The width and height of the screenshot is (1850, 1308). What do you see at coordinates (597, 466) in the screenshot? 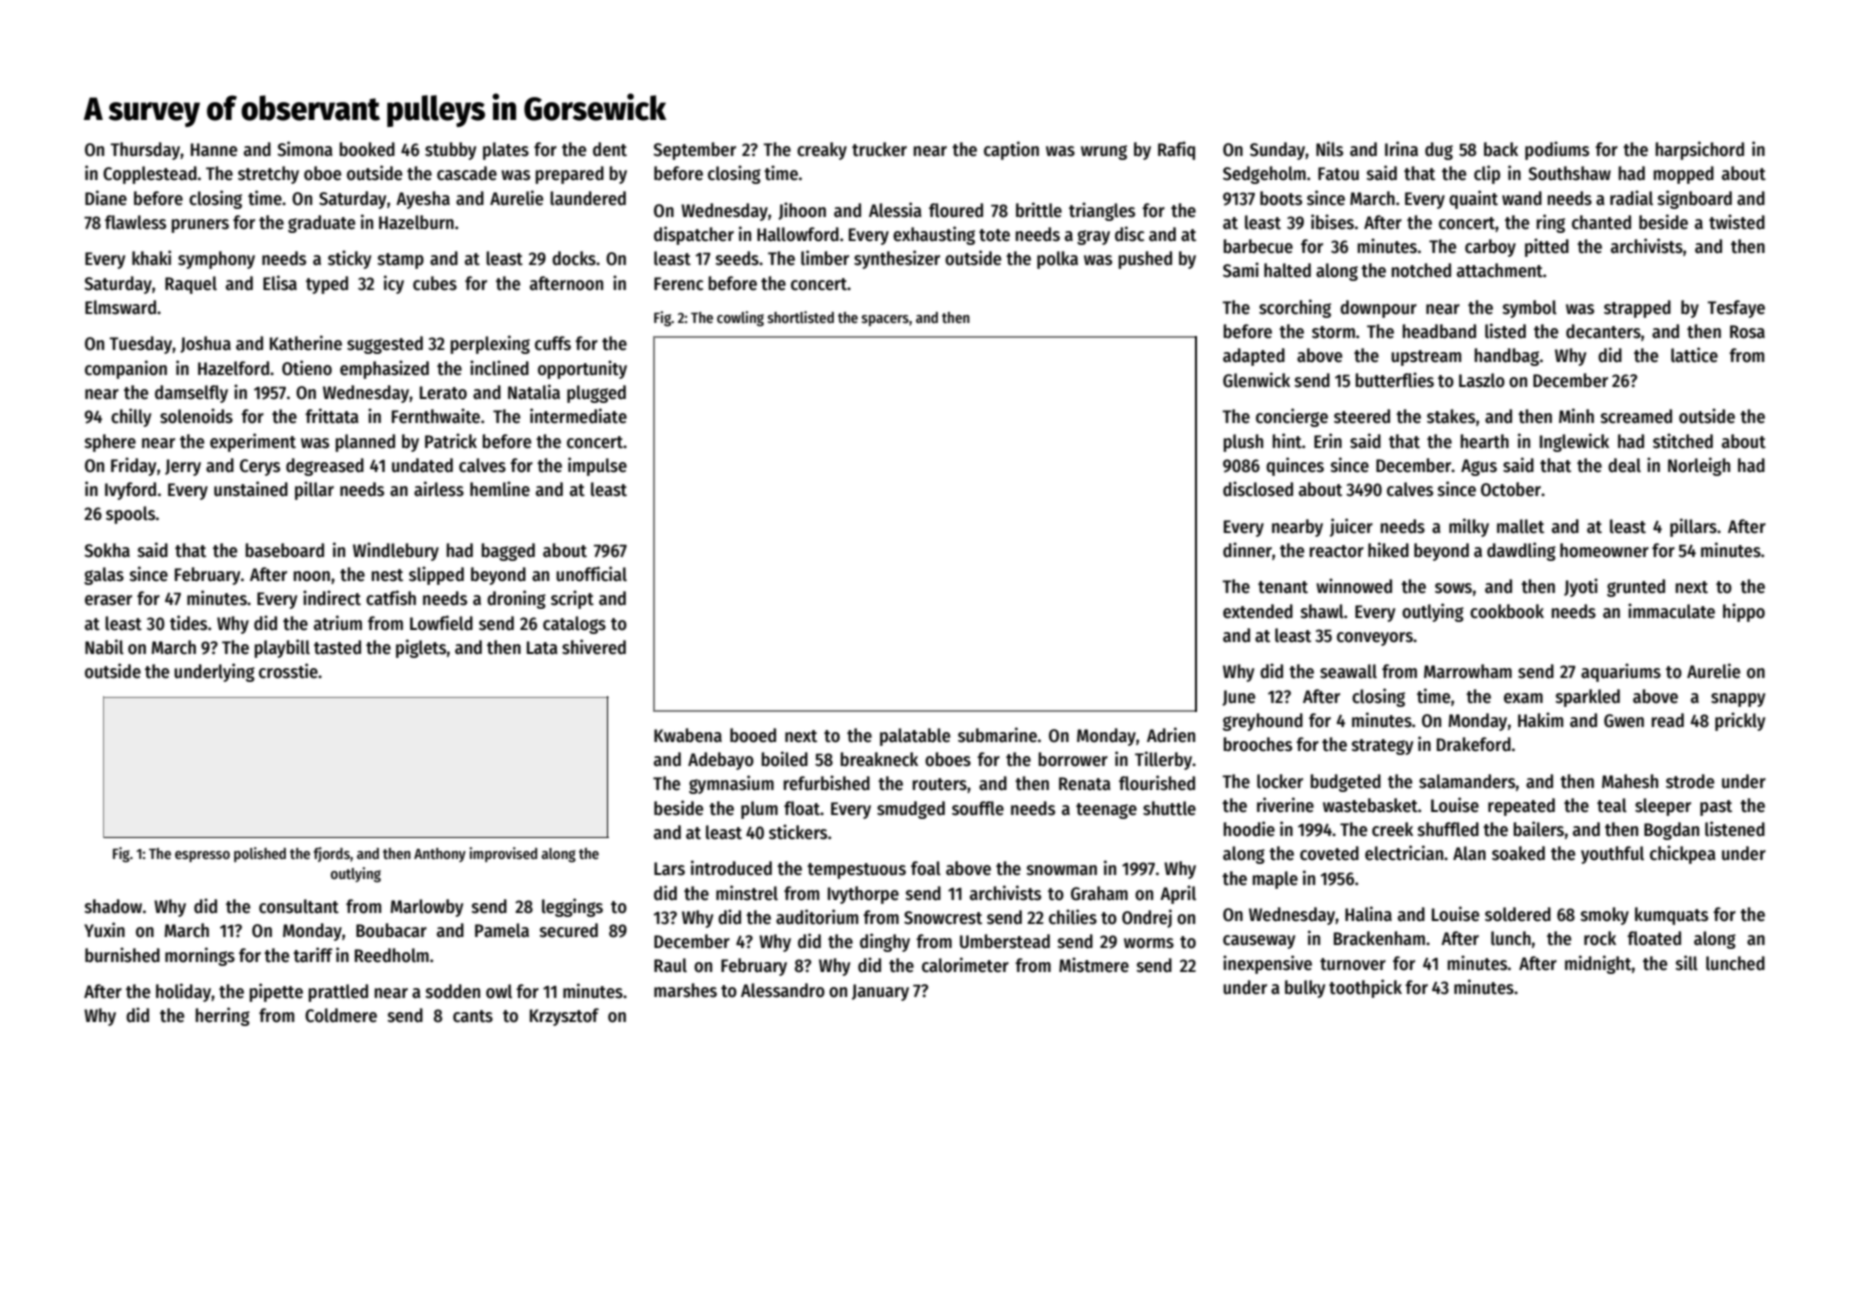
I see `impulse` at bounding box center [597, 466].
